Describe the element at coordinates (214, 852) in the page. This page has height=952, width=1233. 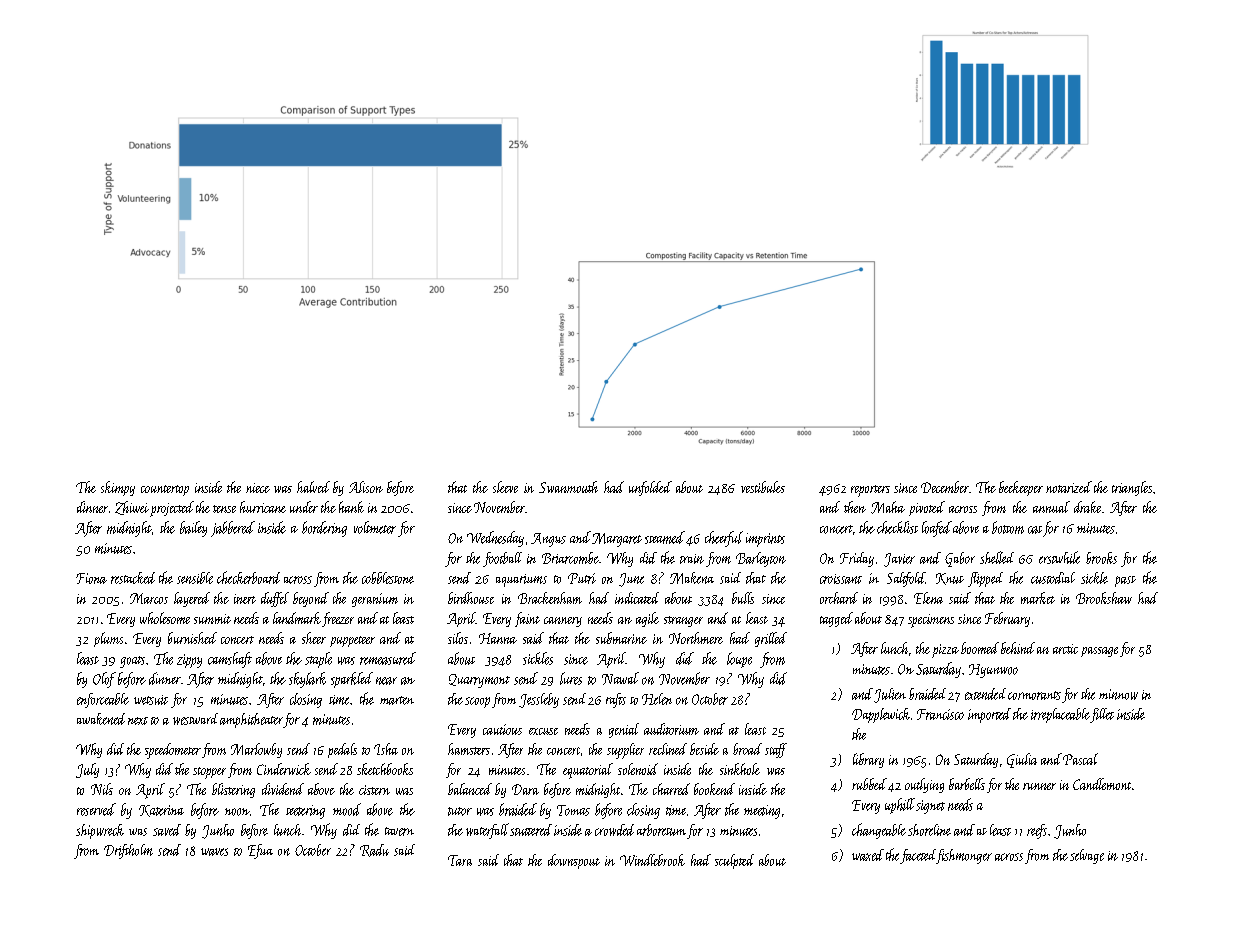
I see `waves` at that location.
